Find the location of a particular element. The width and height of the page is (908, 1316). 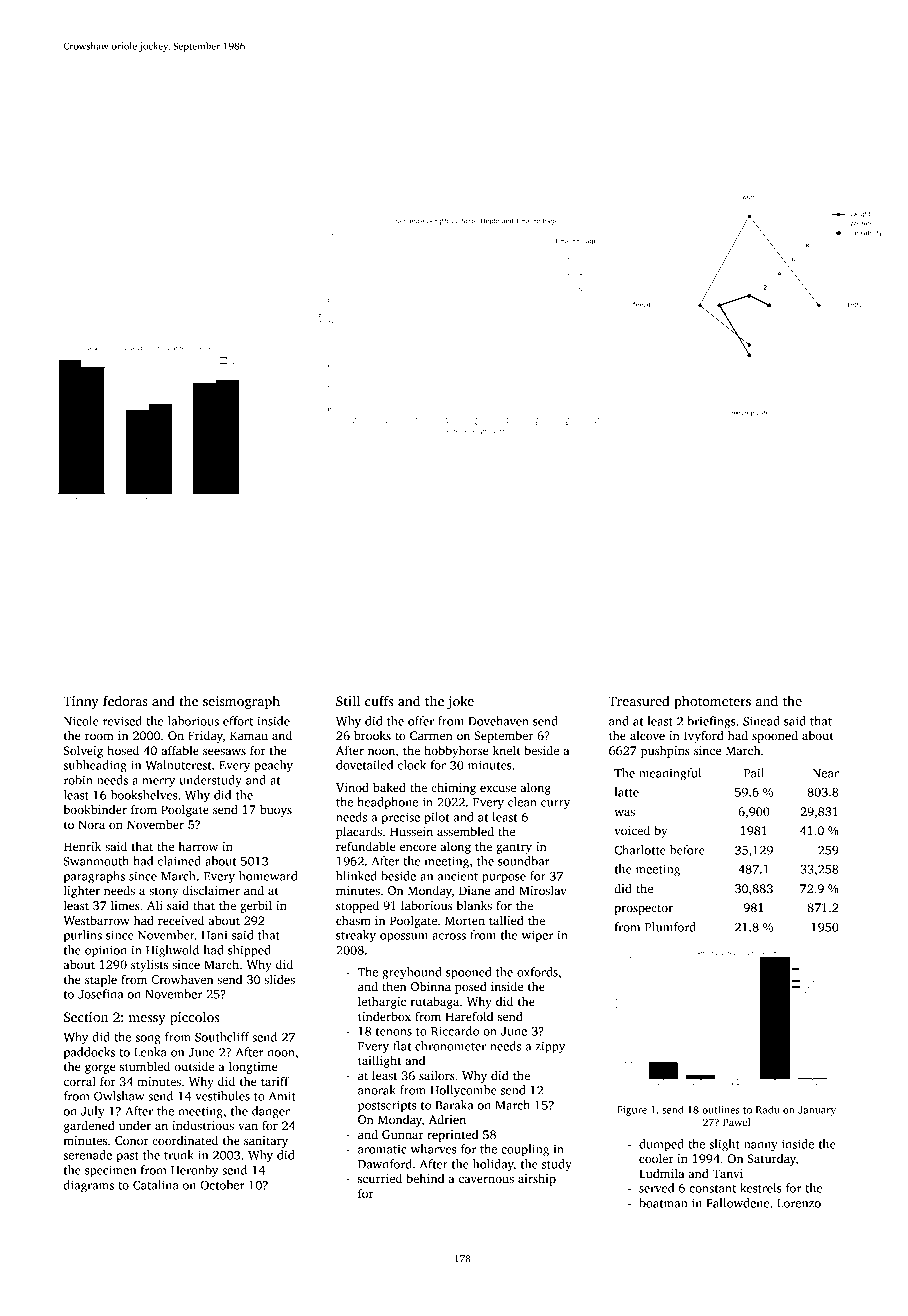

Plumford is located at coordinates (670, 927).
